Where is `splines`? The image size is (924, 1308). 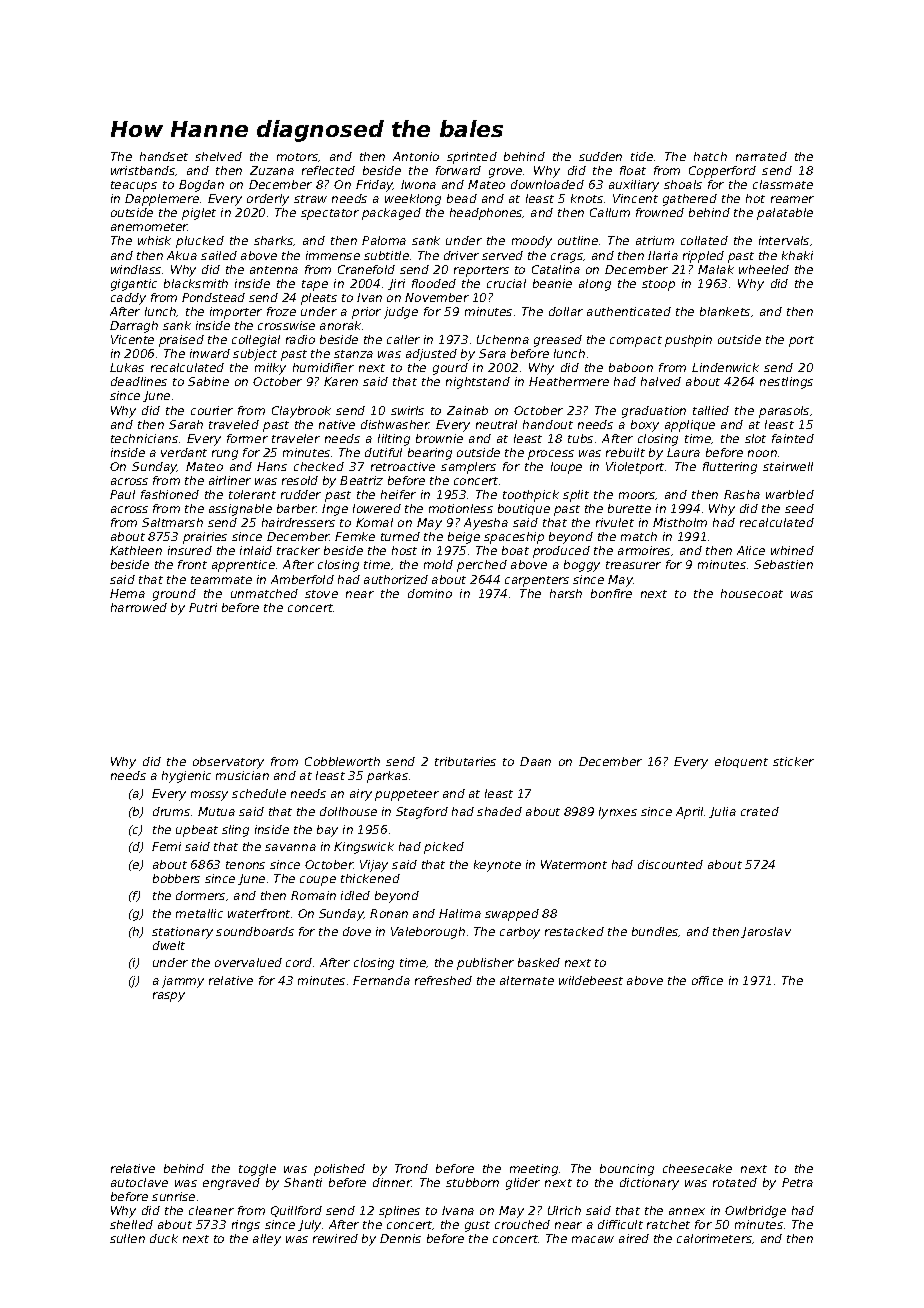
splines is located at coordinates (399, 1212).
